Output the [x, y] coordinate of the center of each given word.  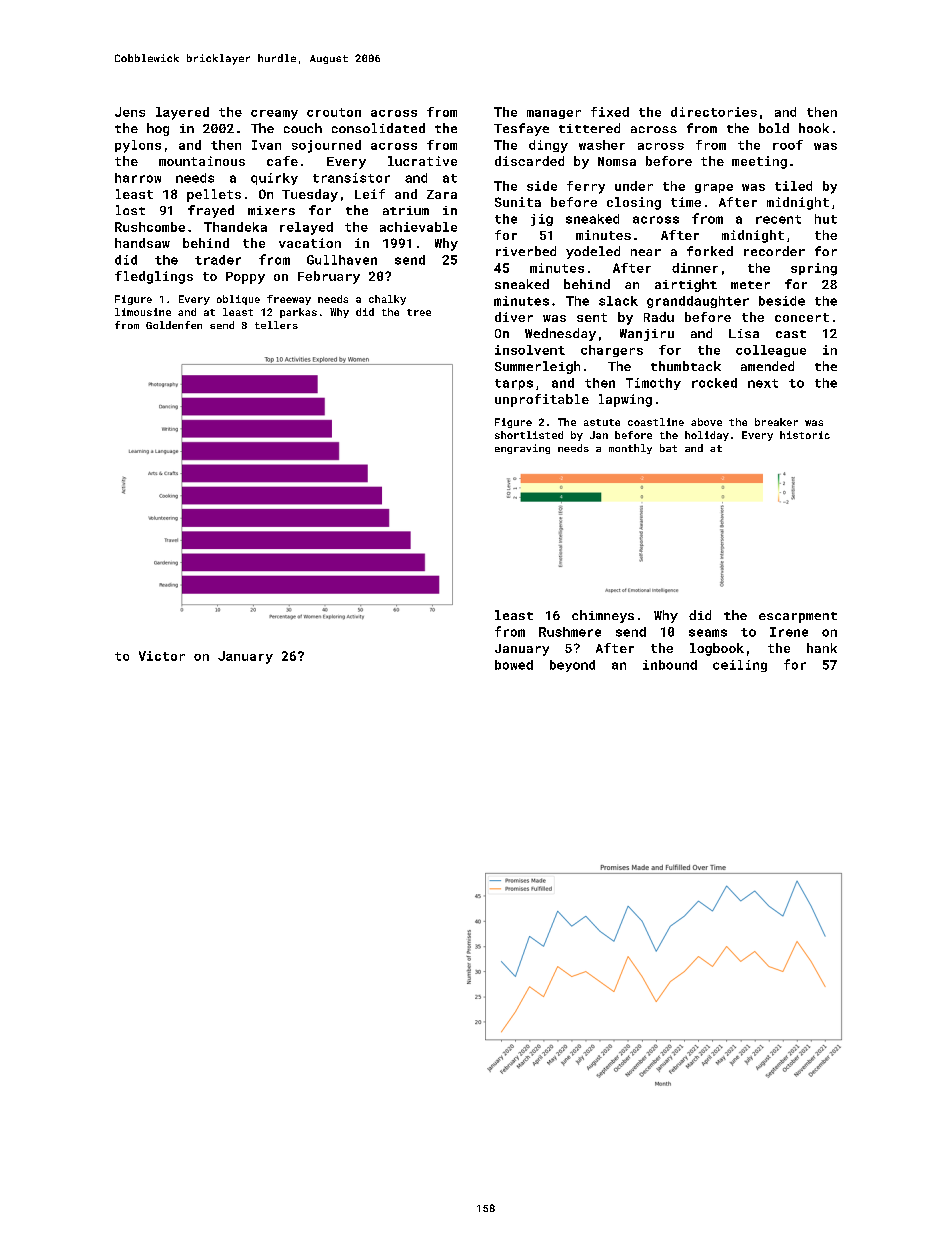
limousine [143, 312]
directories [714, 112]
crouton [334, 112]
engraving [522, 449]
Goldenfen [174, 325]
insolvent [530, 350]
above [706, 422]
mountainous [202, 161]
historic [805, 435]
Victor [162, 656]
